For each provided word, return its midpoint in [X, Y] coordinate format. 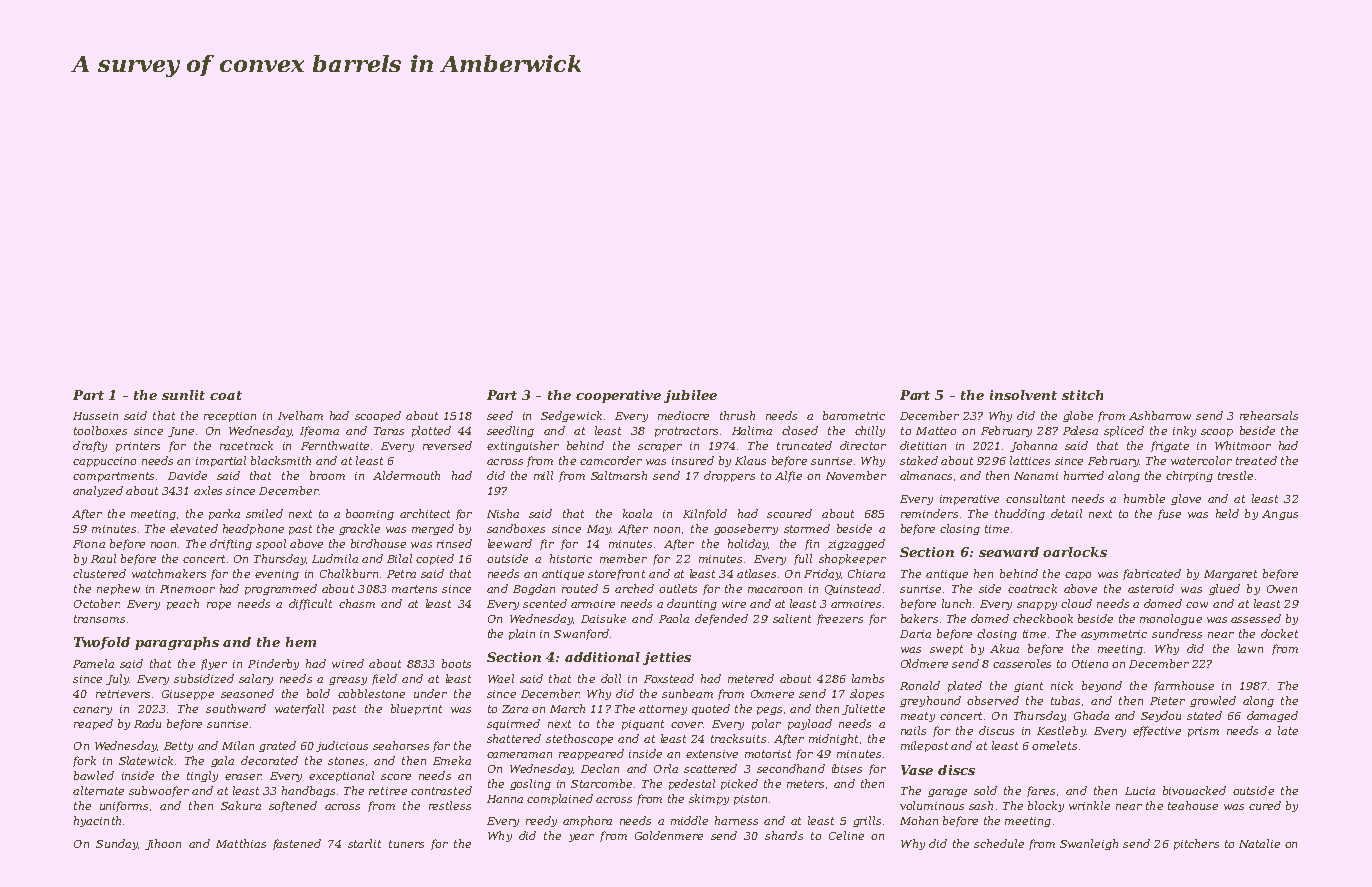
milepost [924, 746]
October [96, 603]
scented [545, 603]
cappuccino [104, 462]
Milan [238, 745]
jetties [667, 658]
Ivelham [300, 415]
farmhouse [1184, 686]
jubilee [690, 396]
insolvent [1023, 395]
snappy [1037, 606]
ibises [847, 768]
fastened [297, 844]
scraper [660, 448]
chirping [1189, 476]
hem [301, 642]
